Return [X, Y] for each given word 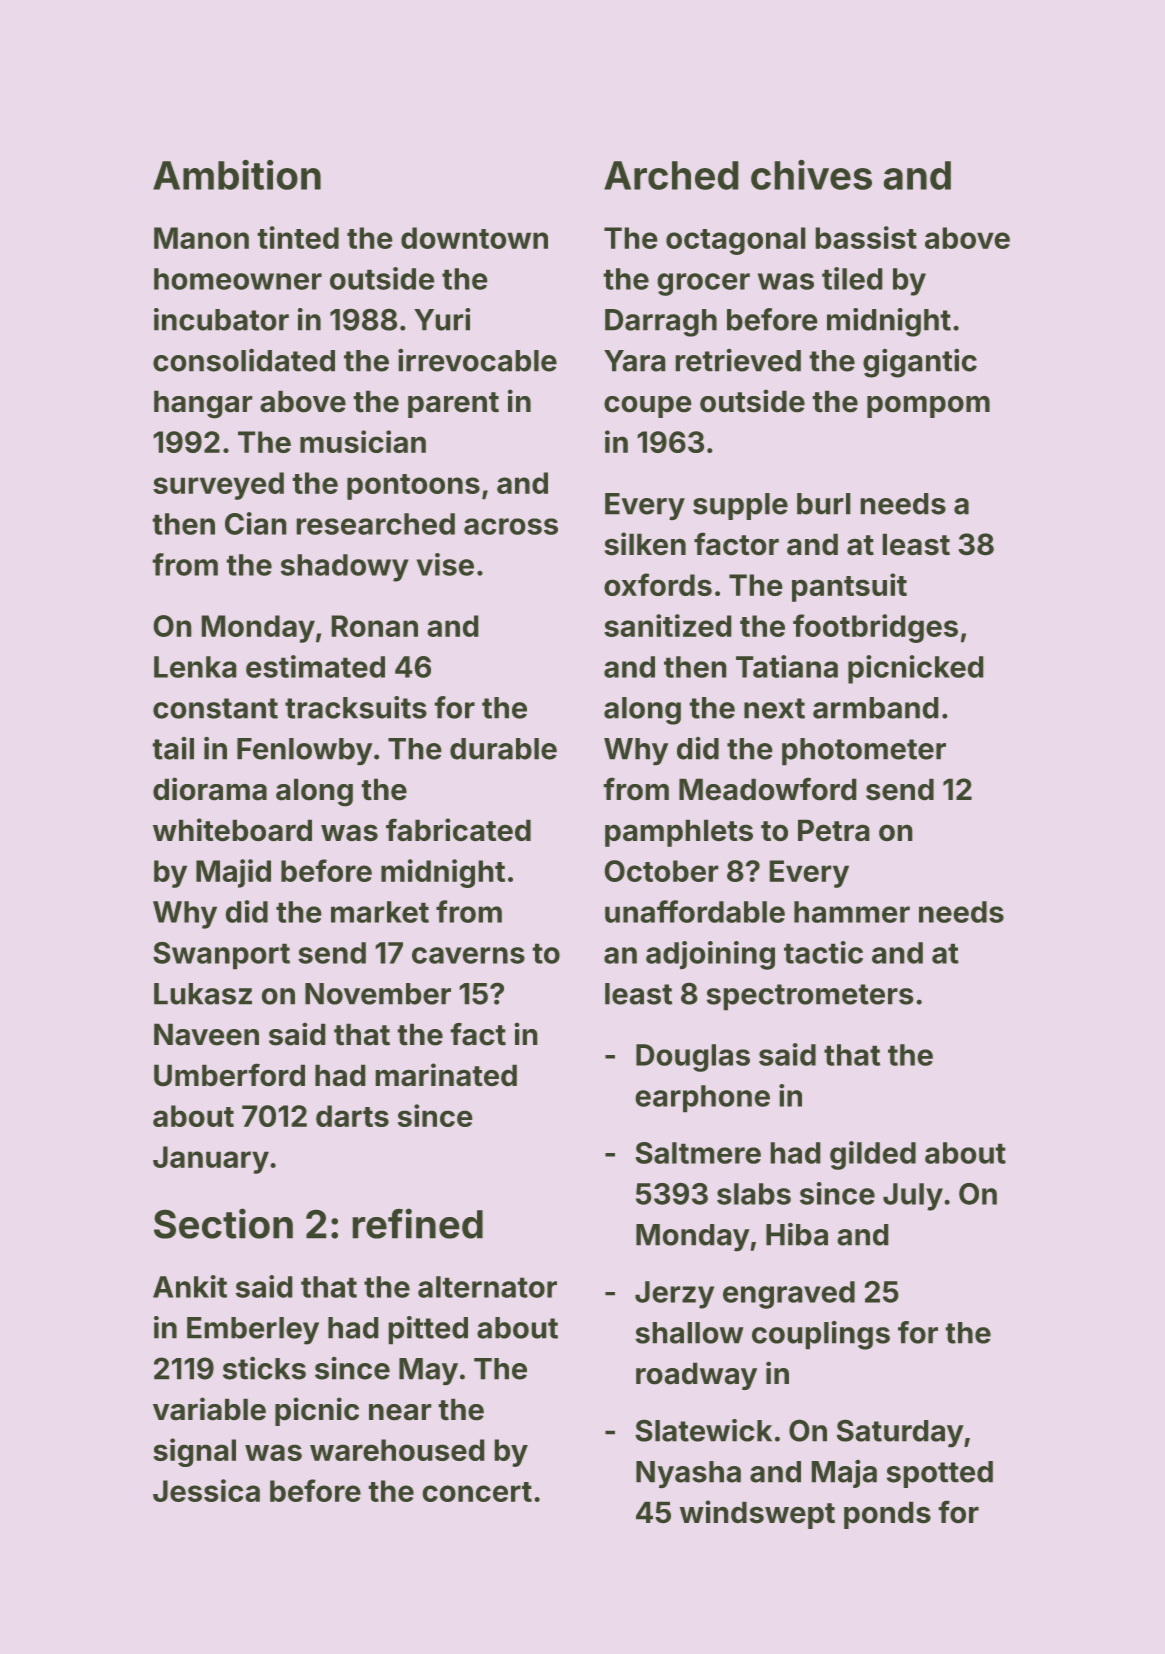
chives [811, 174]
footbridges [875, 628]
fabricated [458, 830]
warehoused [397, 1450]
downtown [474, 238]
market [380, 912]
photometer [864, 752]
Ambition [237, 174]
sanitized [668, 625]
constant [215, 708]
